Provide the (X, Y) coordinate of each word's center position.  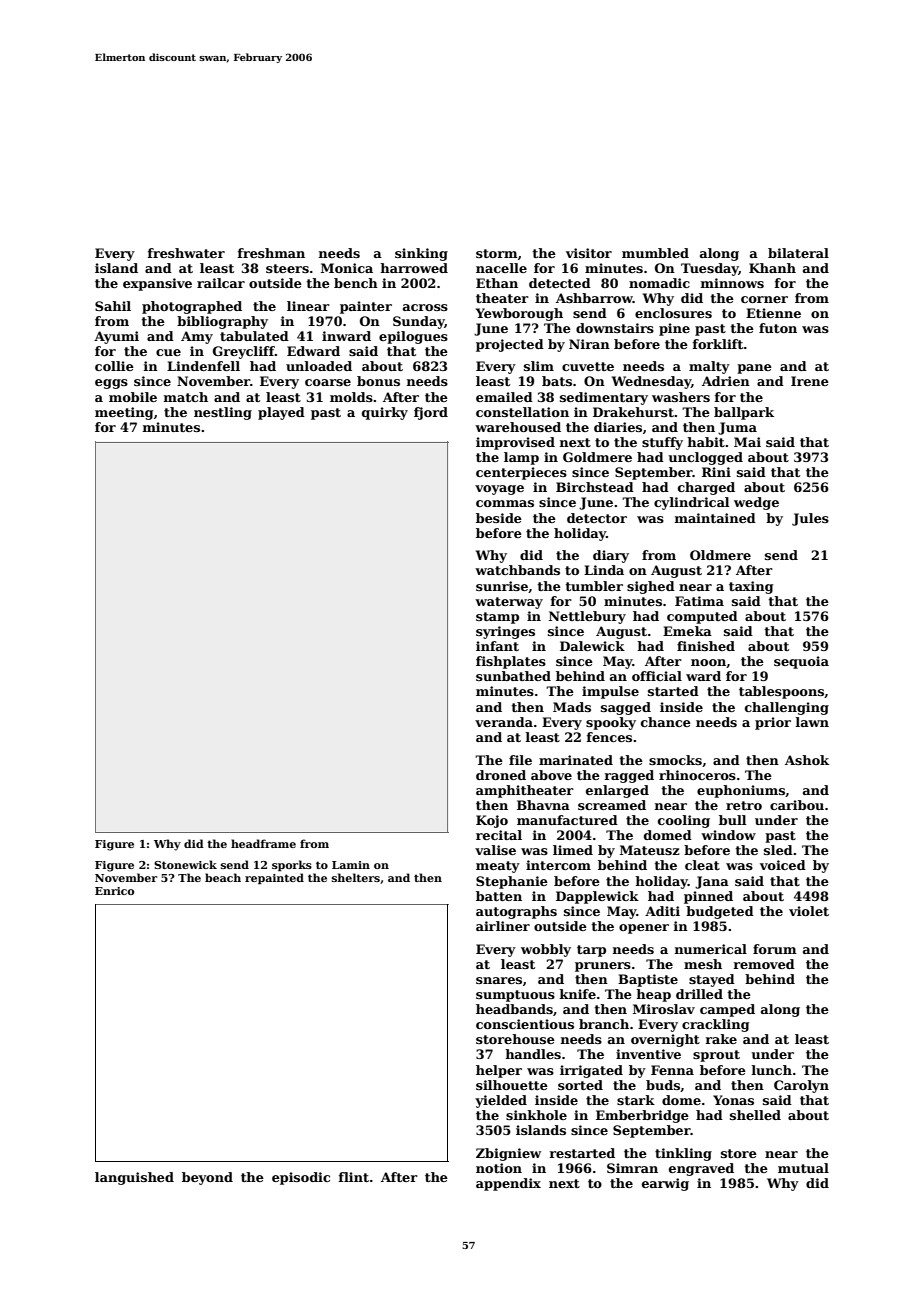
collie (114, 366)
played (281, 413)
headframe (263, 843)
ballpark (744, 413)
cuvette (588, 366)
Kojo (492, 821)
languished (134, 1178)
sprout (716, 1056)
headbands (514, 1009)
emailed (504, 397)
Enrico (114, 891)
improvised (515, 443)
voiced (783, 865)
